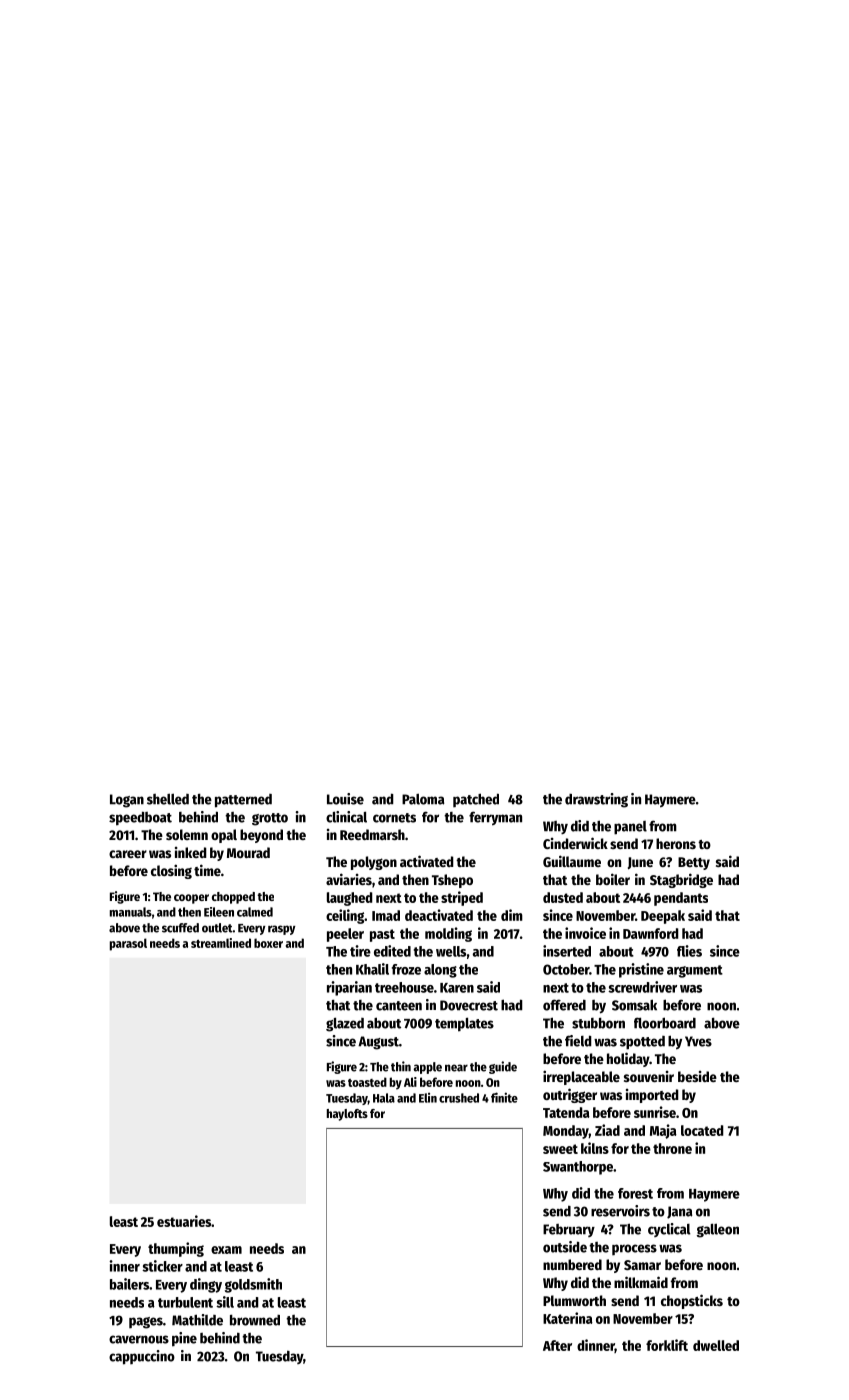  I want to click on After, so click(557, 1345).
